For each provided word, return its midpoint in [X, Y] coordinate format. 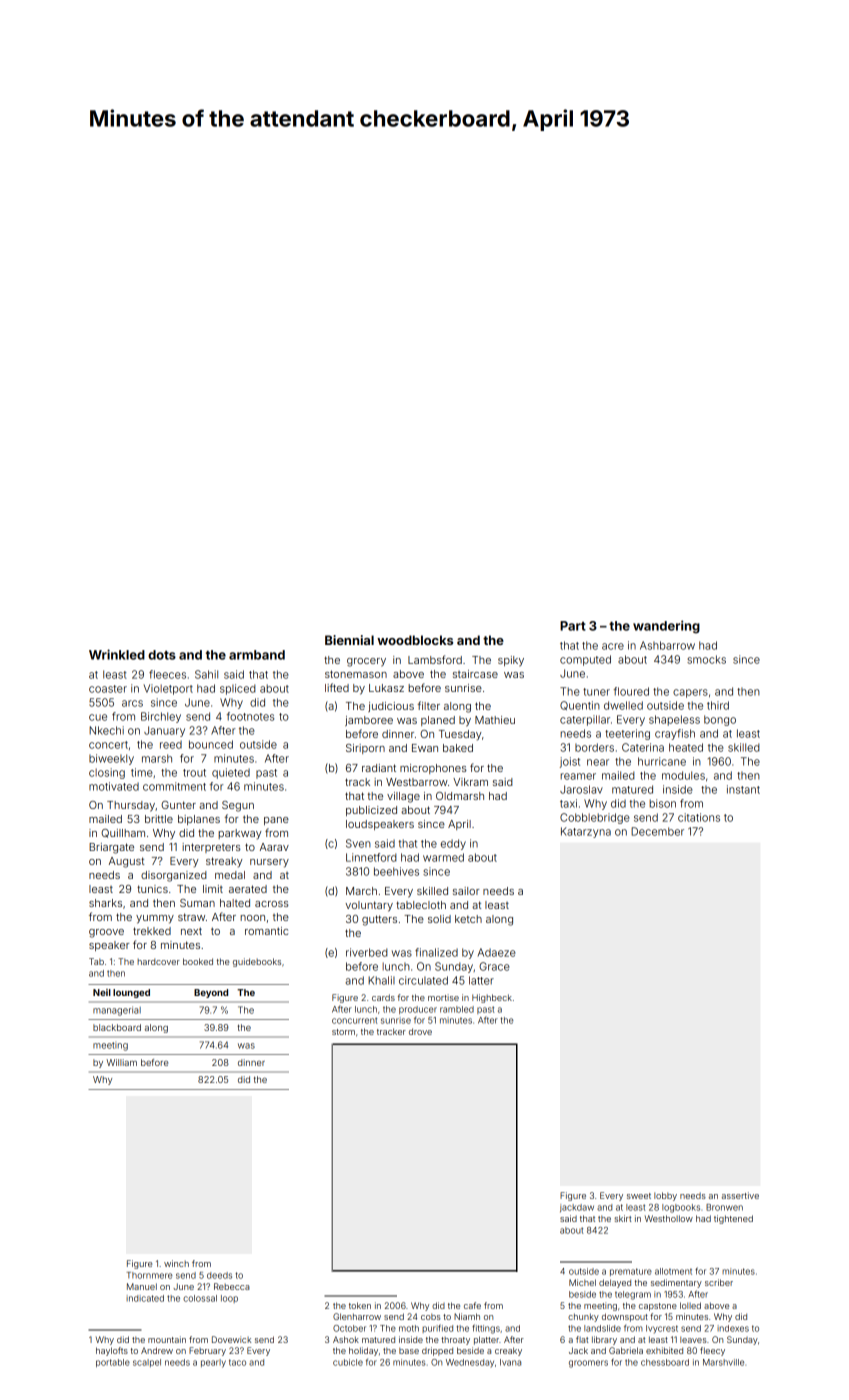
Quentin [580, 705]
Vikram [470, 782]
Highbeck [492, 998]
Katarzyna [586, 832]
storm [343, 1032]
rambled [457, 1009]
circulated [423, 980]
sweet [639, 1196]
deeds [219, 1275]
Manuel [142, 1286]
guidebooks [257, 962]
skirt [622, 1218]
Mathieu [495, 720]
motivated [114, 786]
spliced [238, 689]
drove [420, 1031]
